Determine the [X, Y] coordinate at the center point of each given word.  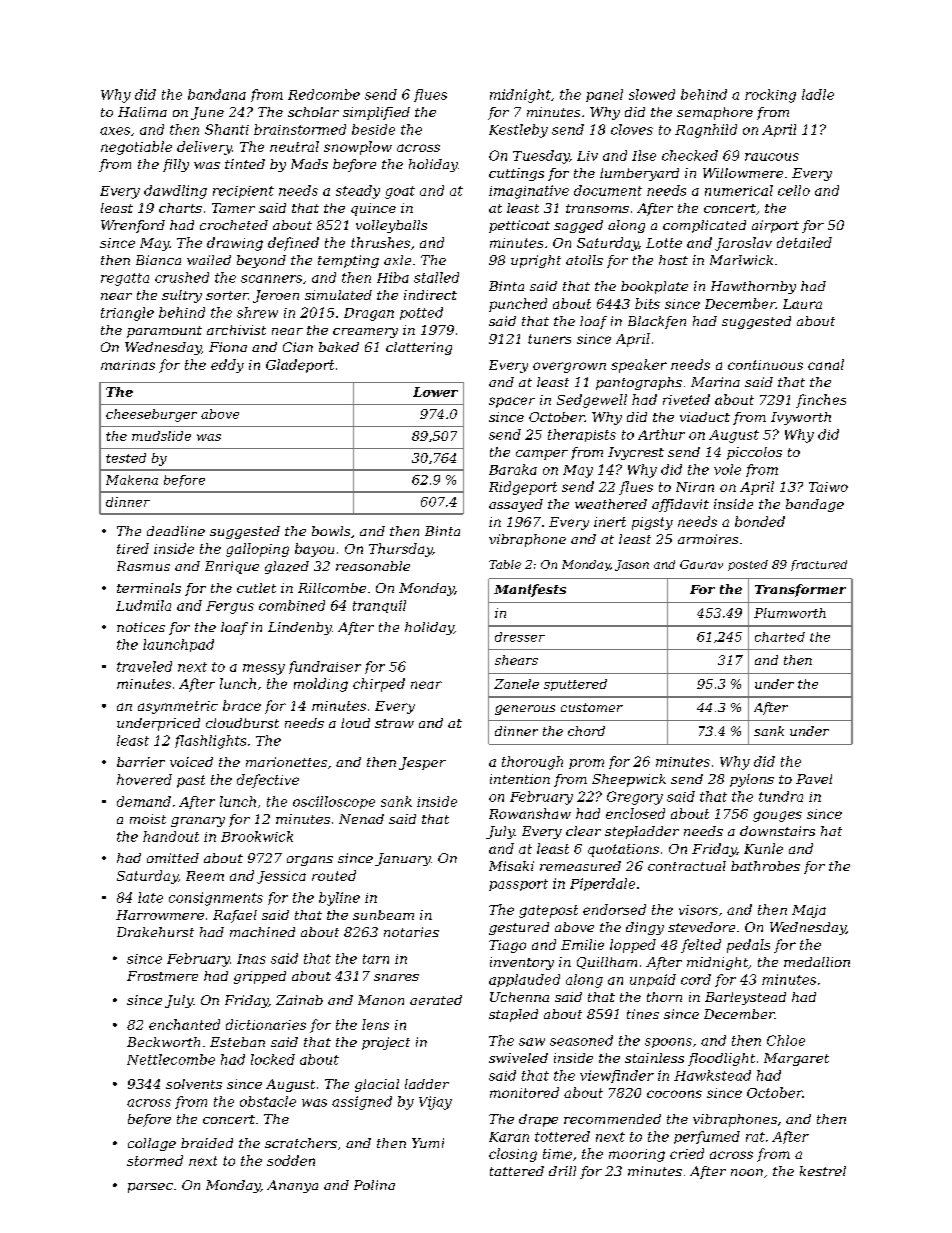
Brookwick [257, 836]
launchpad [178, 645]
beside [373, 129]
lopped [633, 946]
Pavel [814, 779]
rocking [770, 96]
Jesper [422, 763]
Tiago [507, 946]
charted [780, 637]
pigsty [652, 523]
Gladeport [300, 366]
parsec [150, 1188]
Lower [435, 392]
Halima [142, 112]
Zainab [299, 1000]
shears [516, 660]
